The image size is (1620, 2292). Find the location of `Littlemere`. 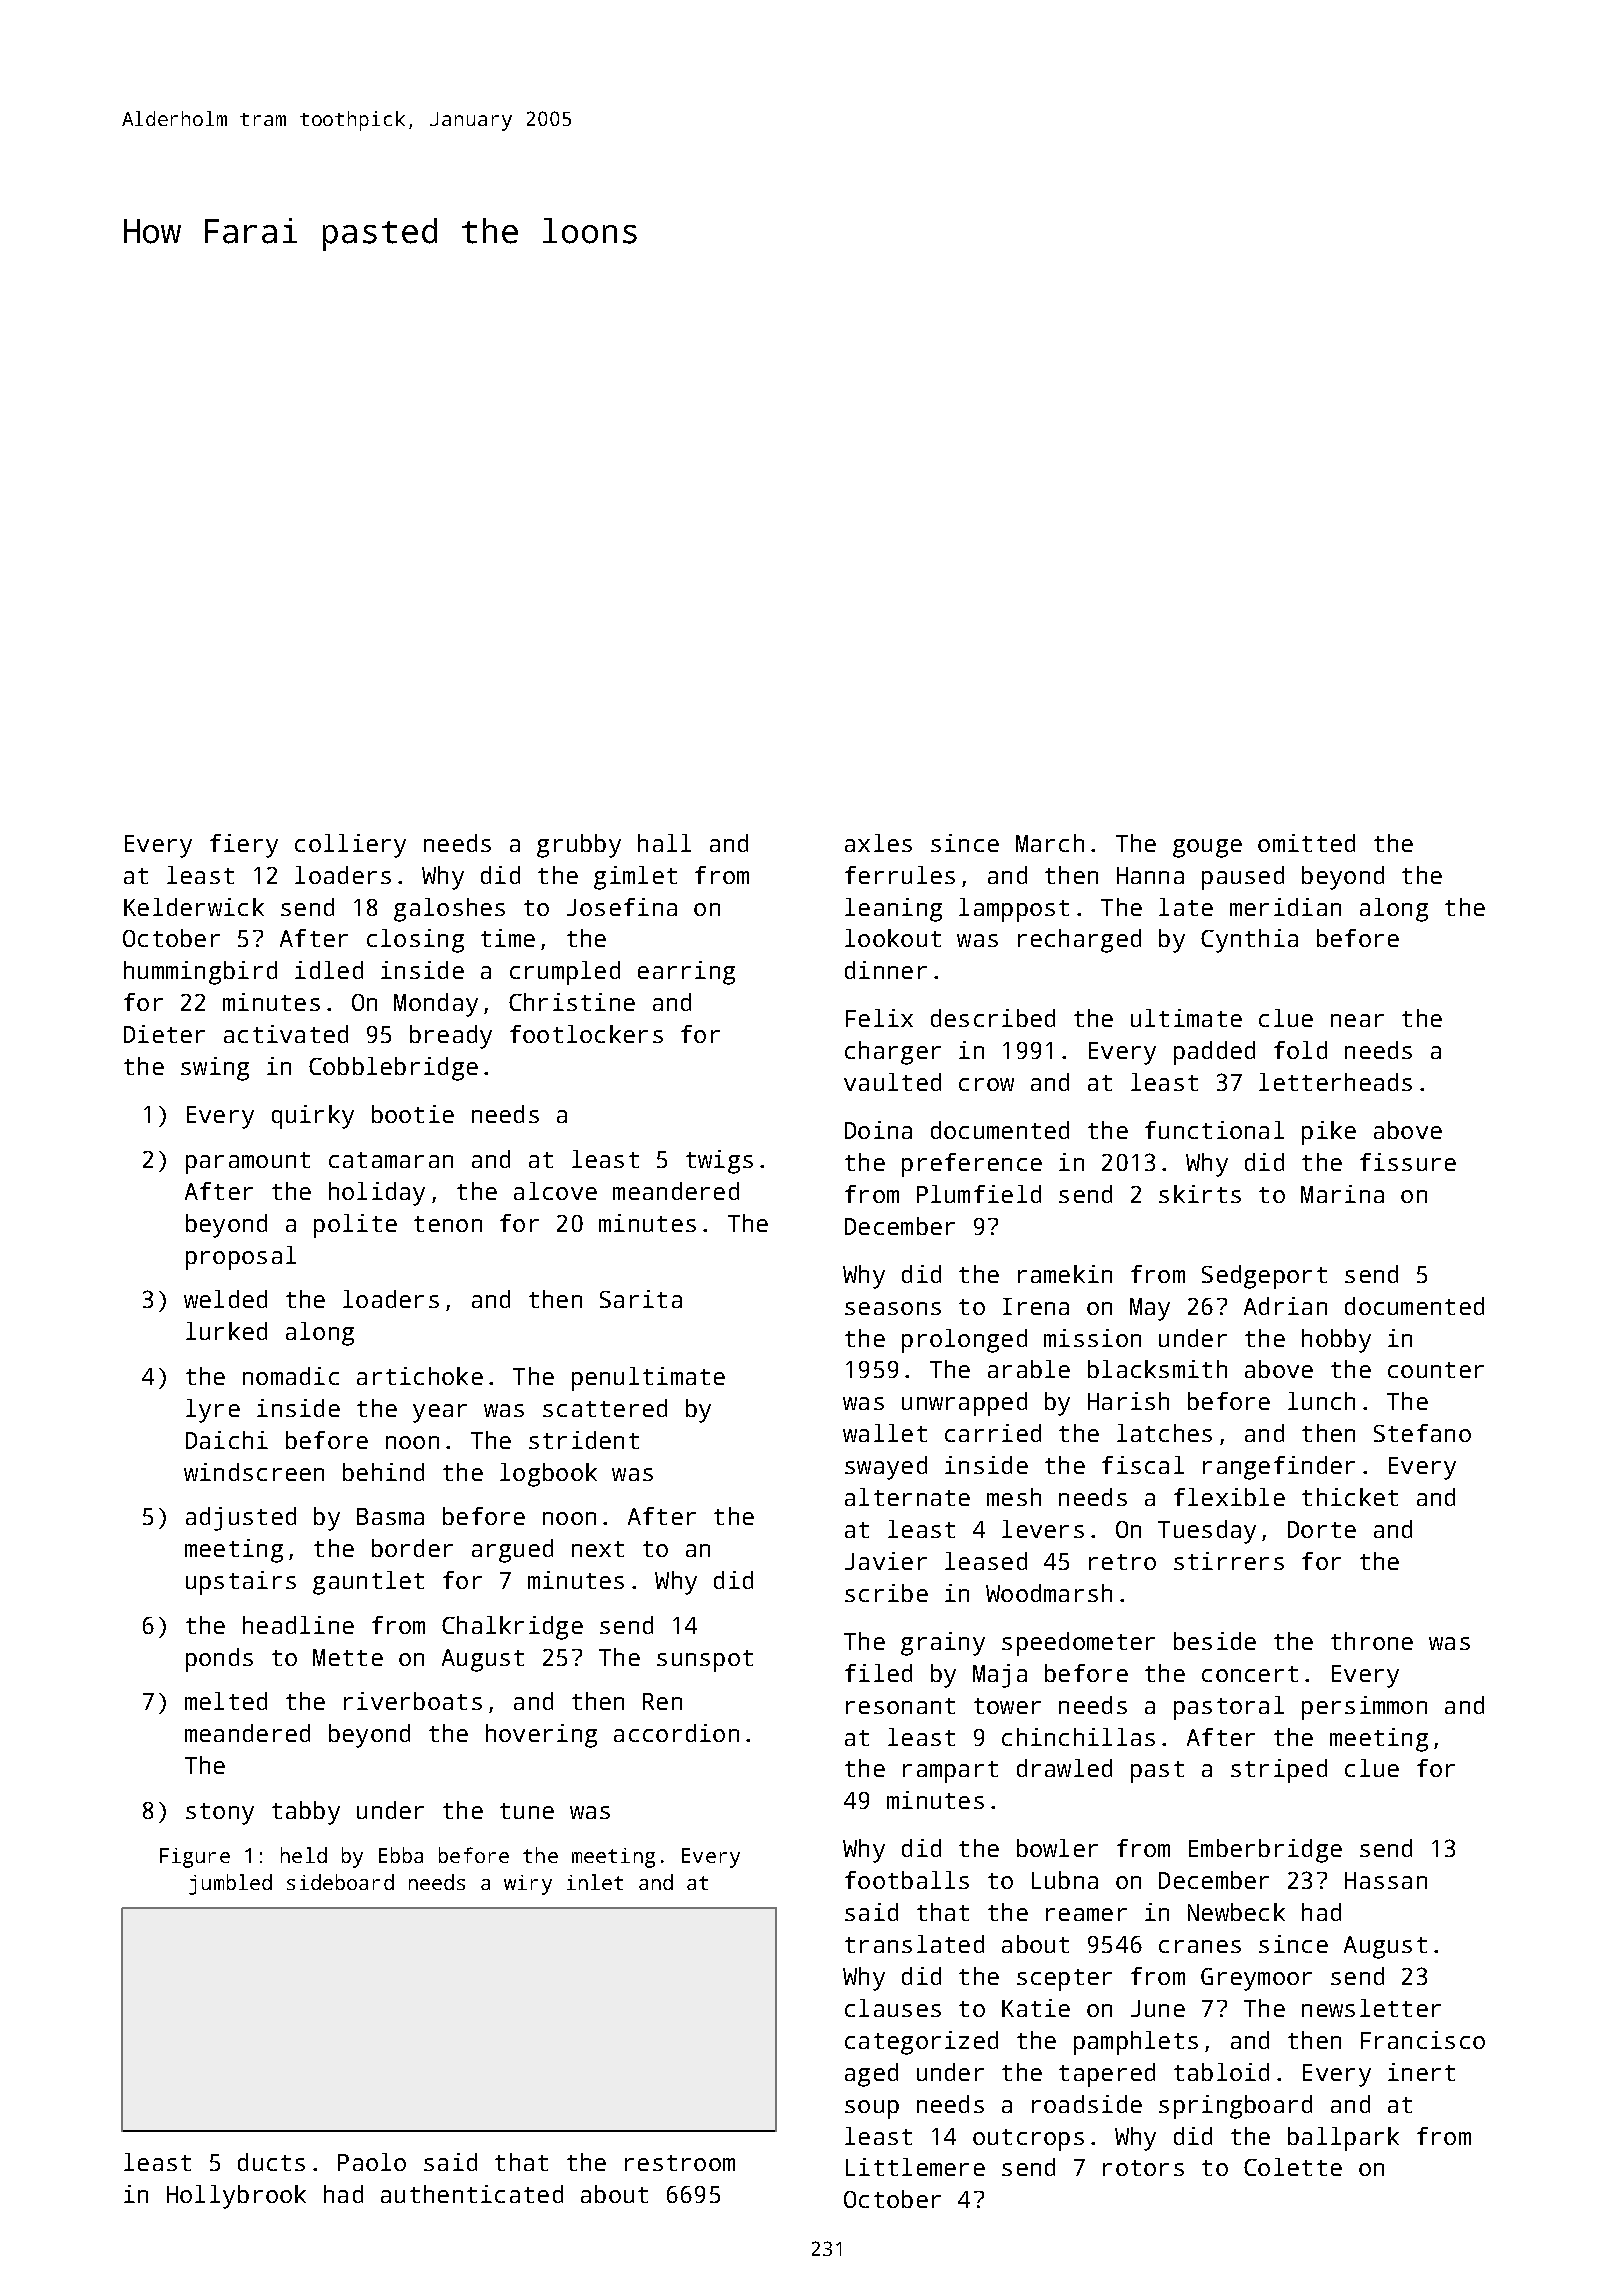

Littlemere is located at coordinates (915, 2167).
